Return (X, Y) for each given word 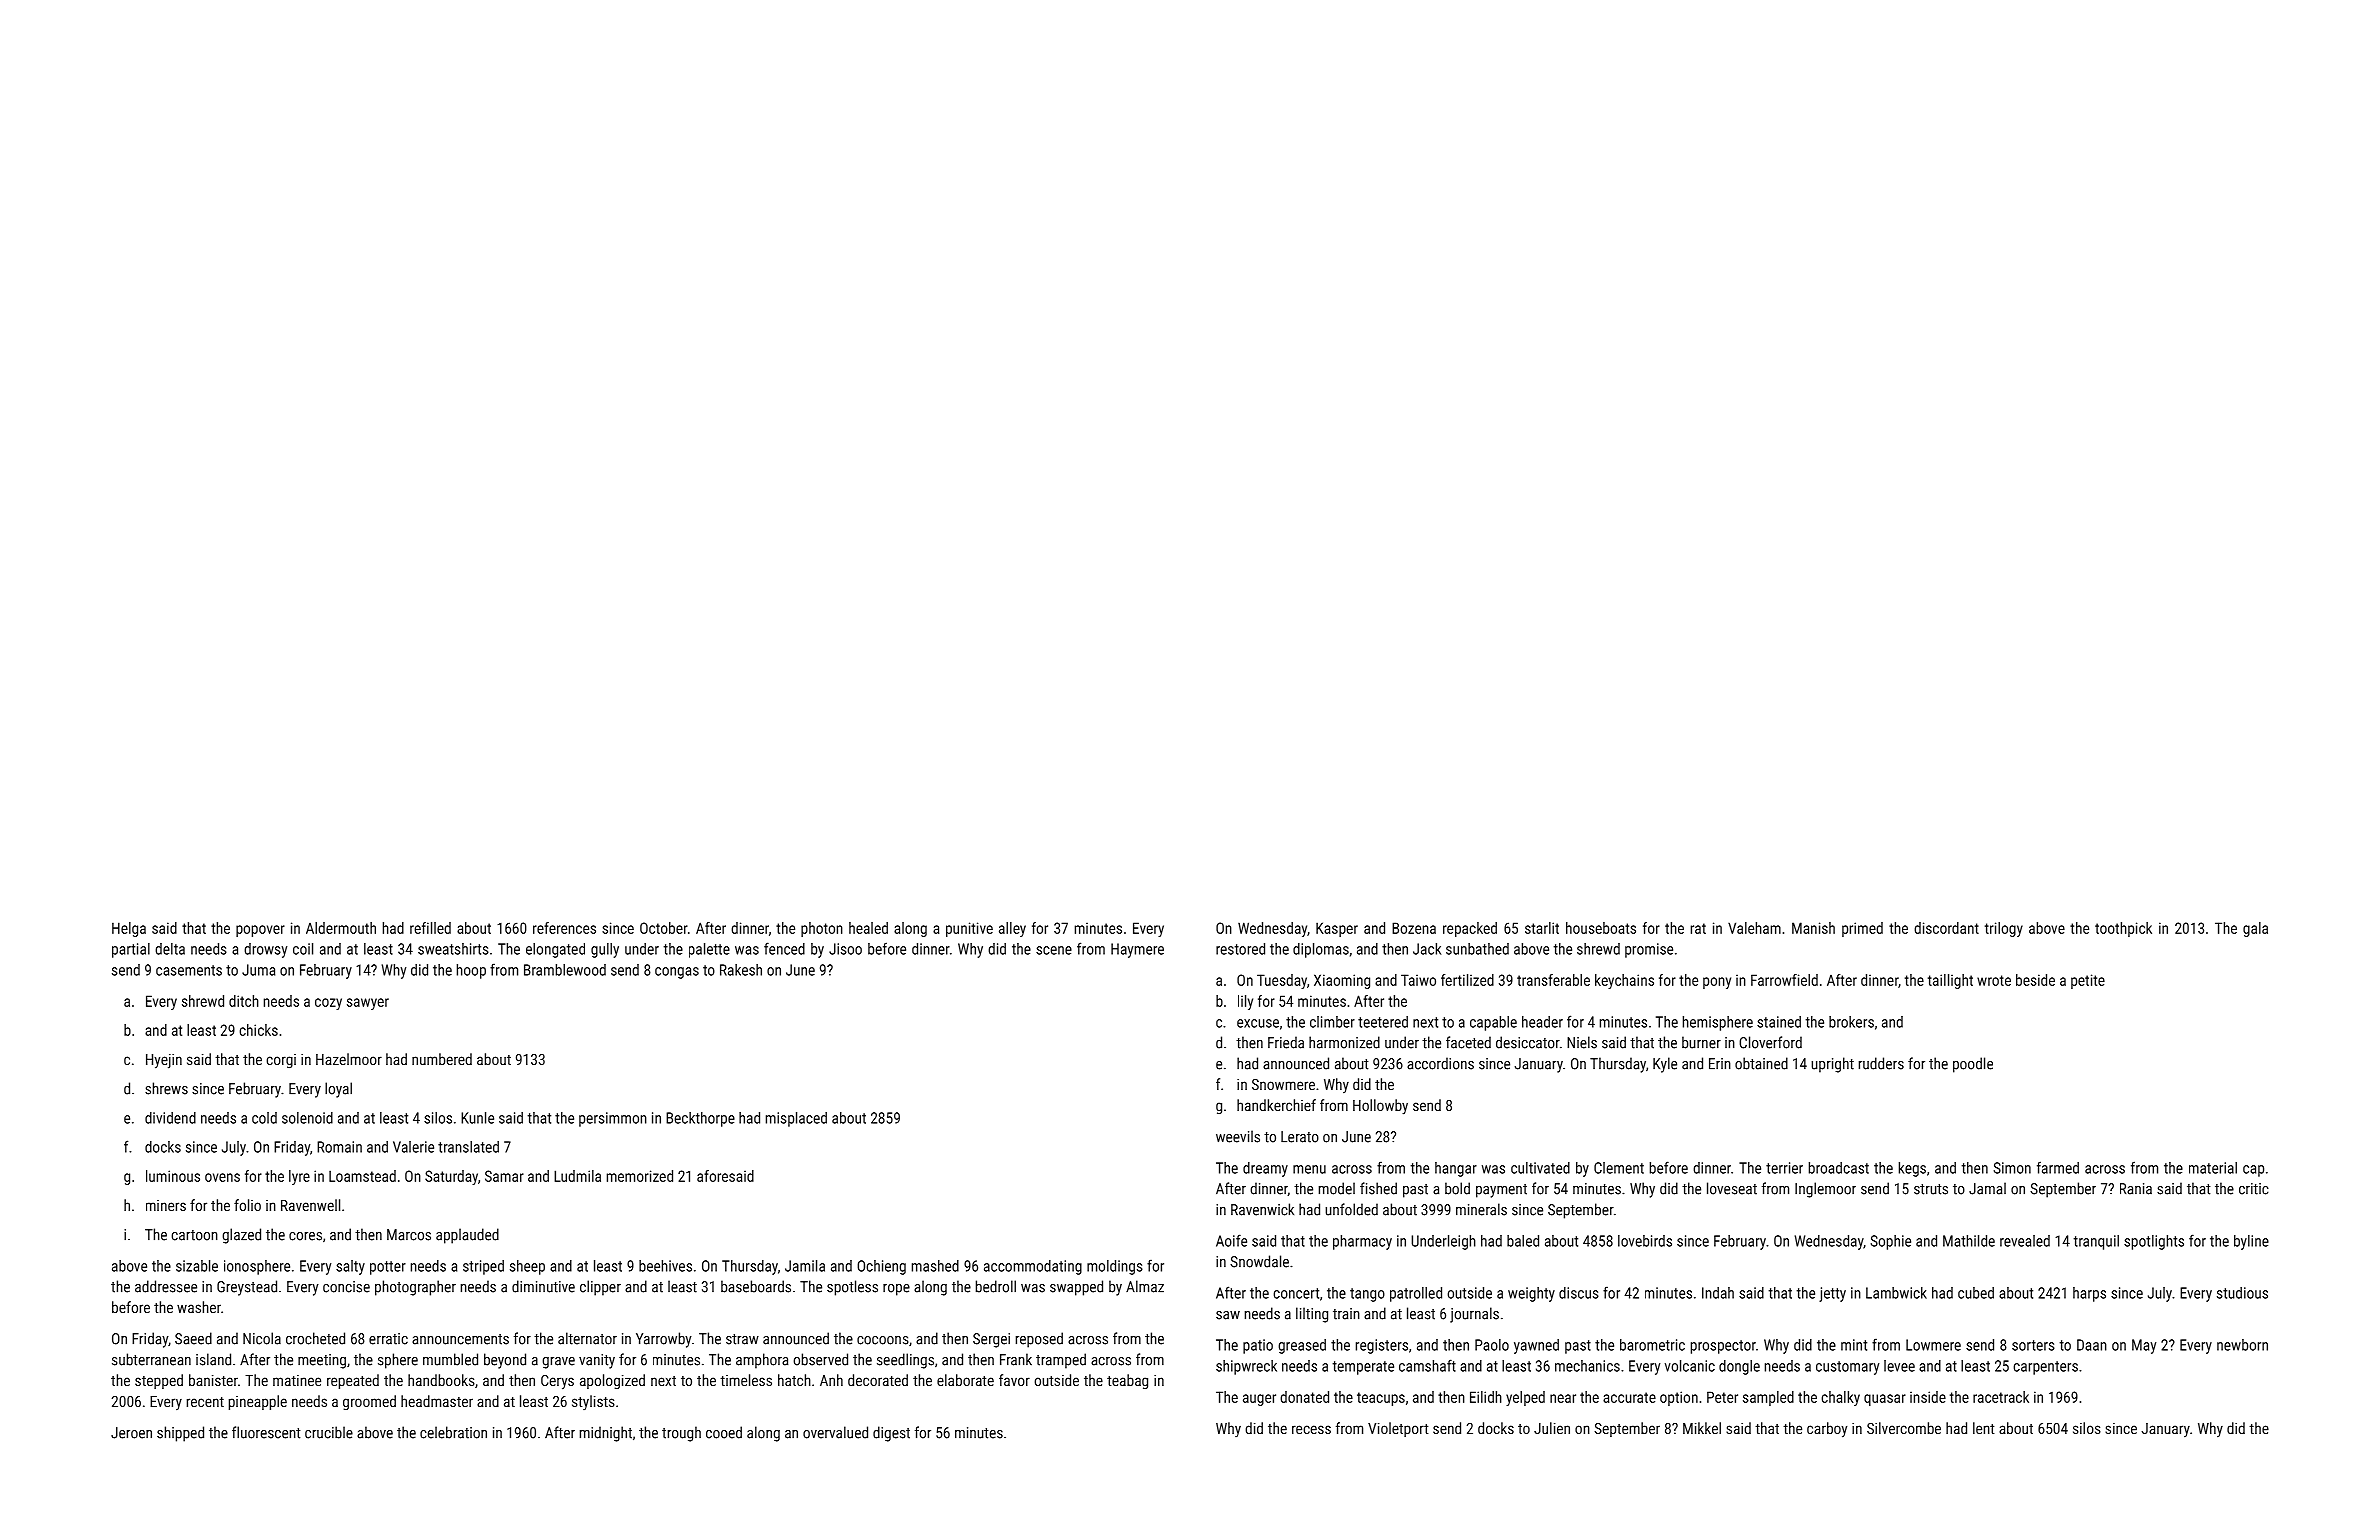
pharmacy (1362, 1242)
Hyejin (164, 1061)
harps (2089, 1294)
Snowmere (1283, 1084)
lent (1984, 1428)
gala (2255, 929)
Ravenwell (310, 1205)
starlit (1542, 928)
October (664, 928)
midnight (606, 1434)
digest (891, 1434)
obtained (1761, 1063)
